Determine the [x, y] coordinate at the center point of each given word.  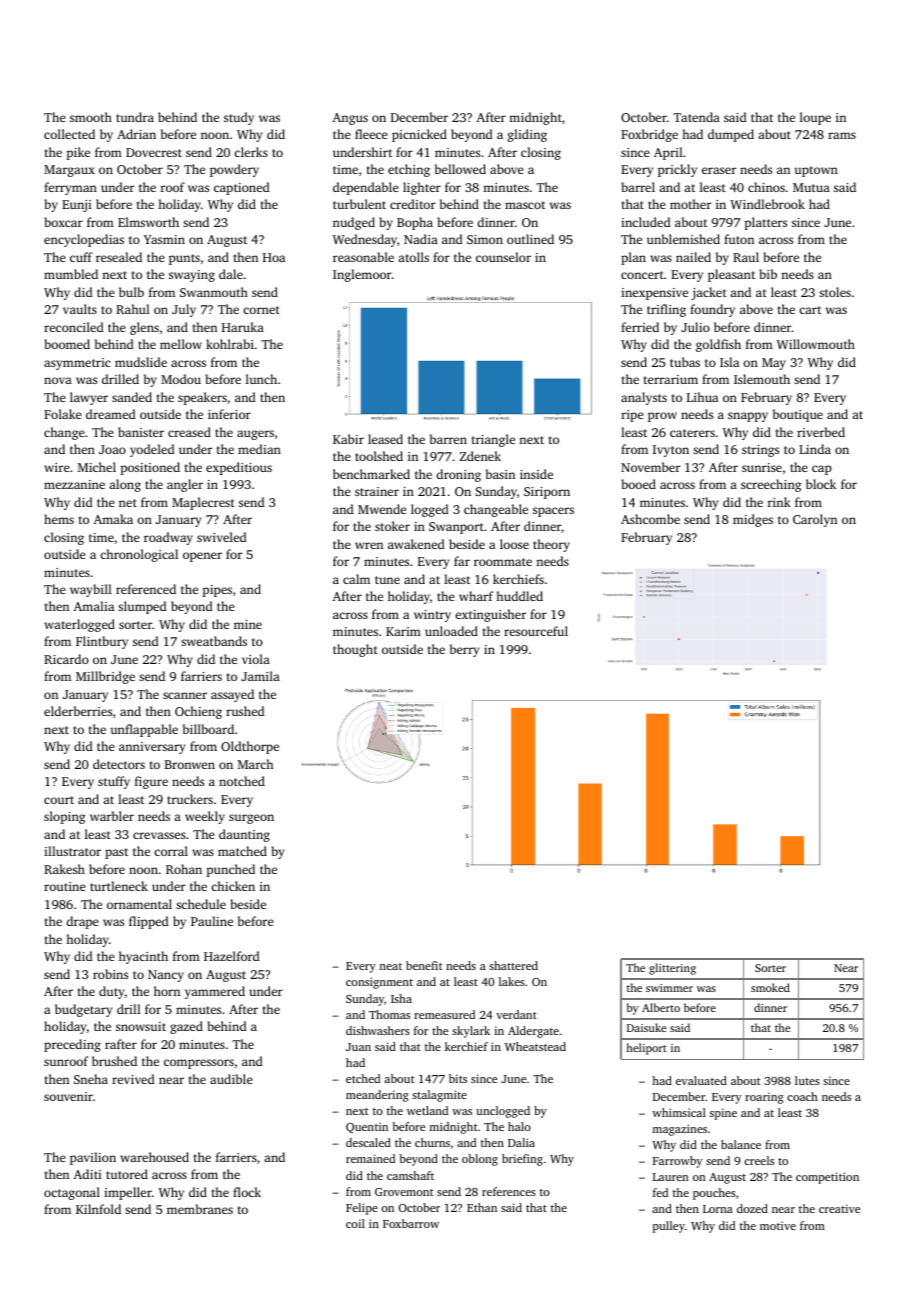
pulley [669, 1227]
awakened [416, 544]
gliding [527, 135]
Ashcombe [650, 519]
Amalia [93, 606]
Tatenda [696, 117]
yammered [215, 992]
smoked [770, 987]
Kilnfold [98, 1209]
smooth [91, 117]
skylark [471, 1032]
